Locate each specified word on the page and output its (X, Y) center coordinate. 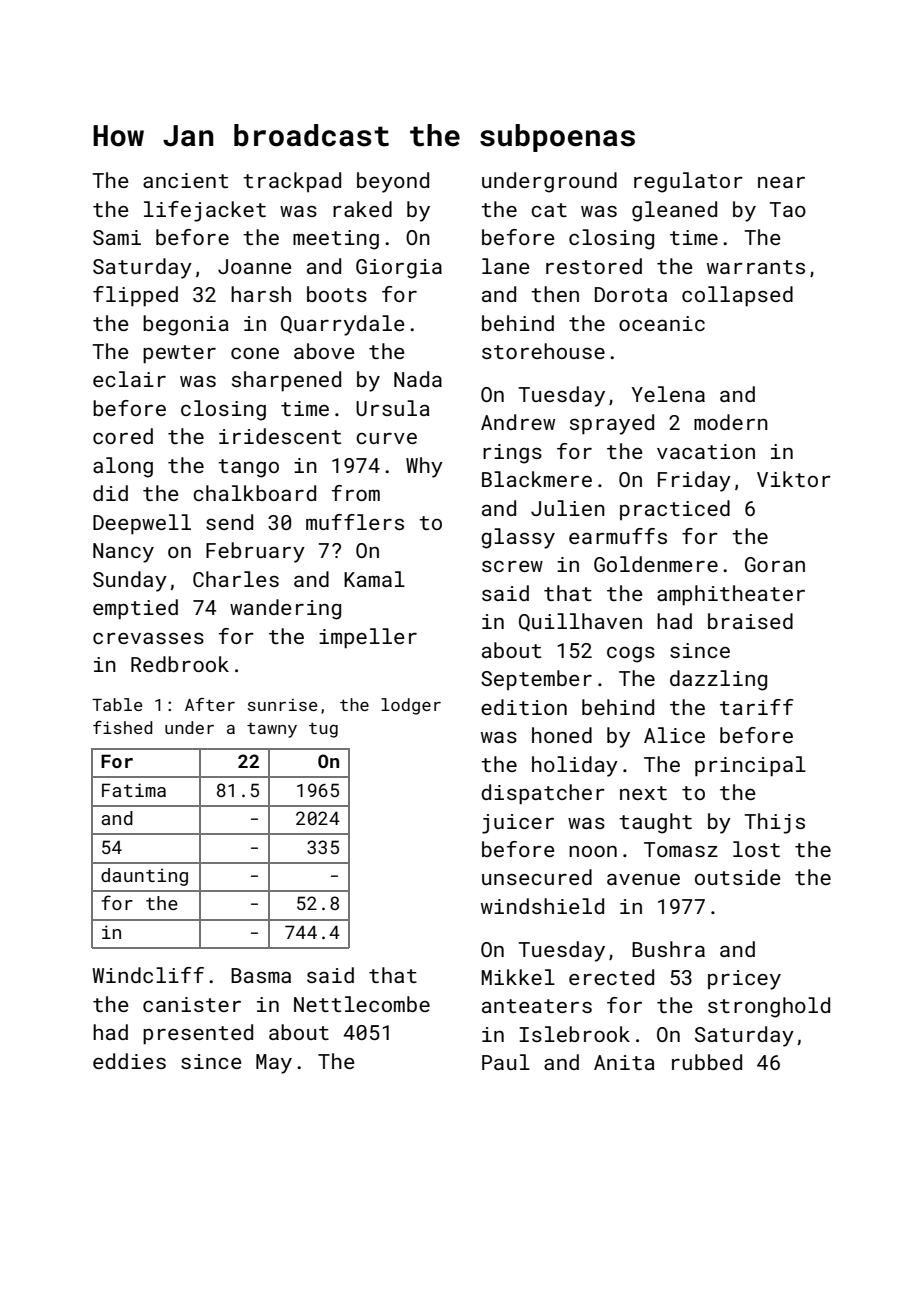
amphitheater (731, 595)
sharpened (286, 381)
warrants (756, 267)
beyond (393, 182)
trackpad (292, 182)
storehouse (543, 351)
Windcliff (148, 975)
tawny (272, 730)
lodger (411, 706)
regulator (688, 182)
